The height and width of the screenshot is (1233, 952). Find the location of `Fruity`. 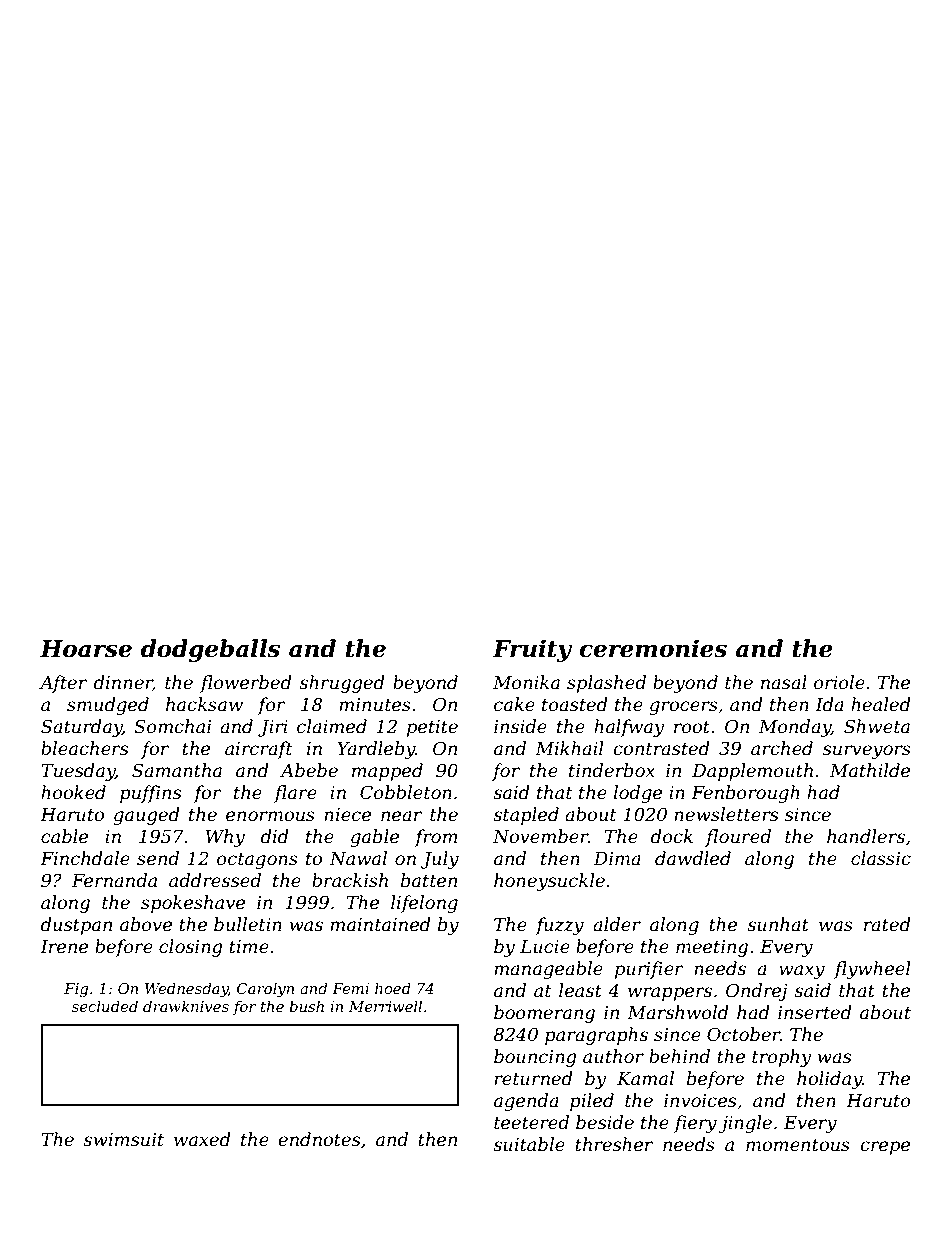

Fruity is located at coordinates (532, 650).
